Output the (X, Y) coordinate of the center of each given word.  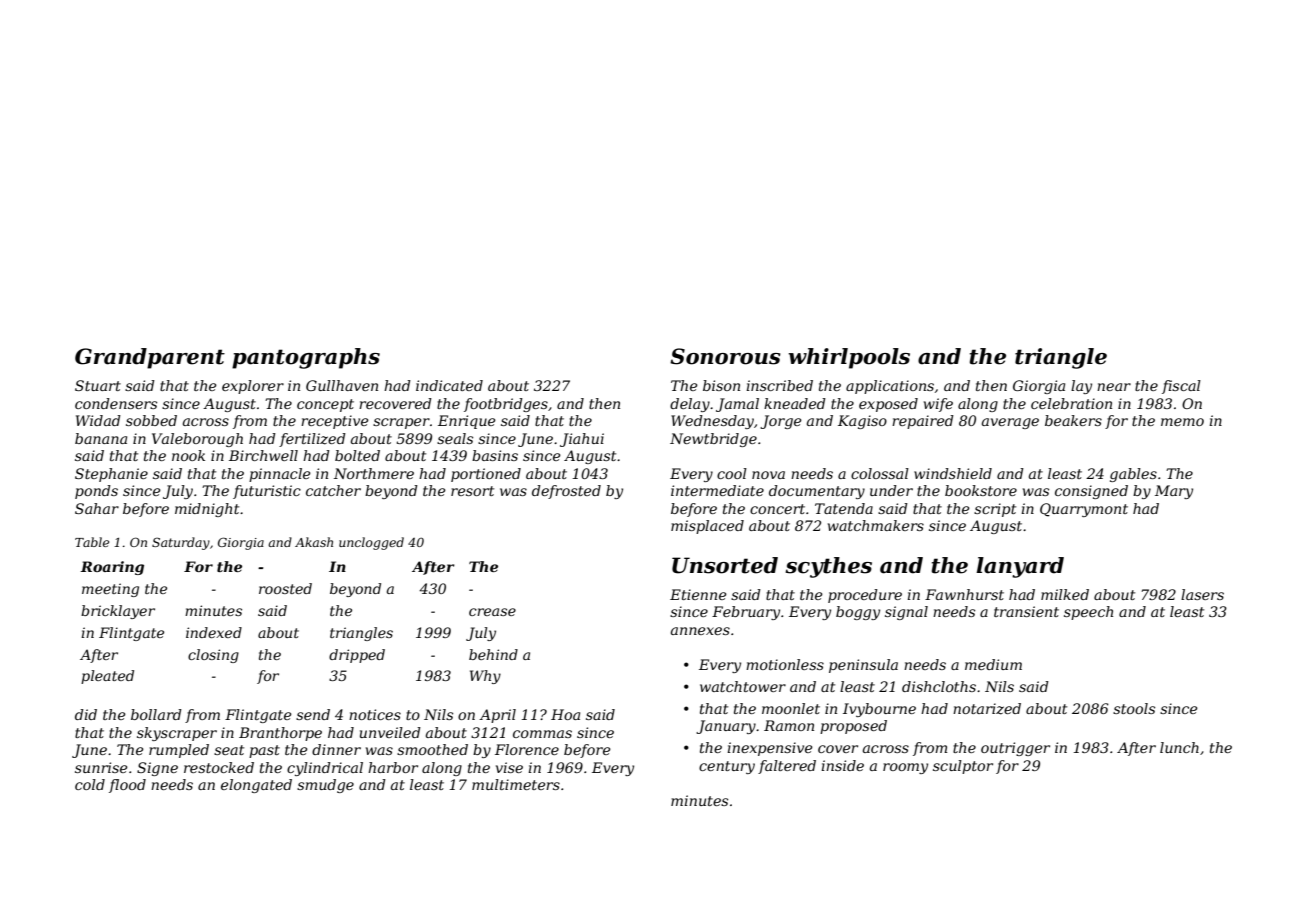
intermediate (717, 490)
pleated (107, 677)
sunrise (101, 767)
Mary (1174, 492)
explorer (253, 387)
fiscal (1181, 387)
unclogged (371, 543)
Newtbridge (713, 440)
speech (1088, 613)
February (746, 613)
